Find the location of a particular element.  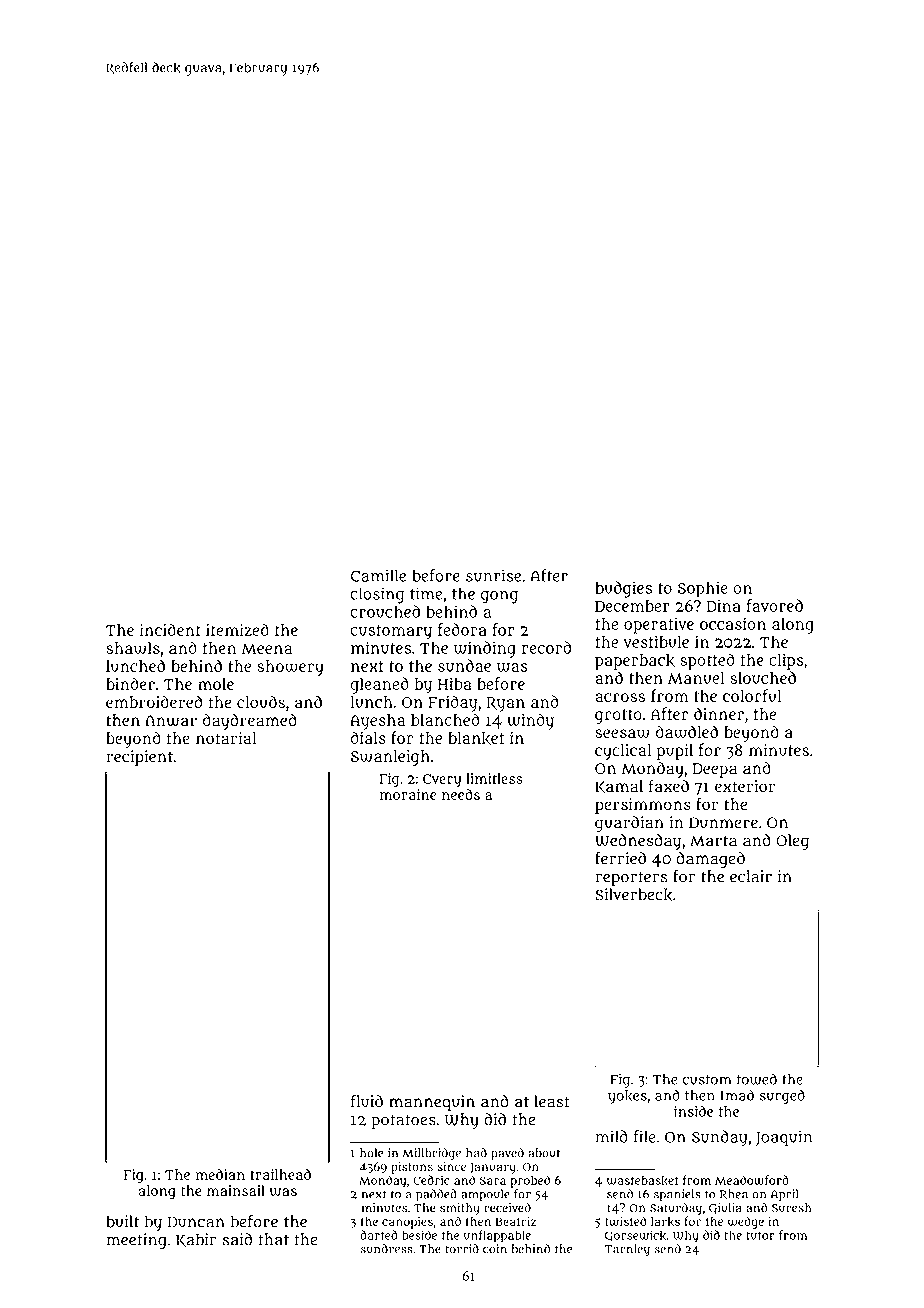

canopies is located at coordinates (407, 1223).
